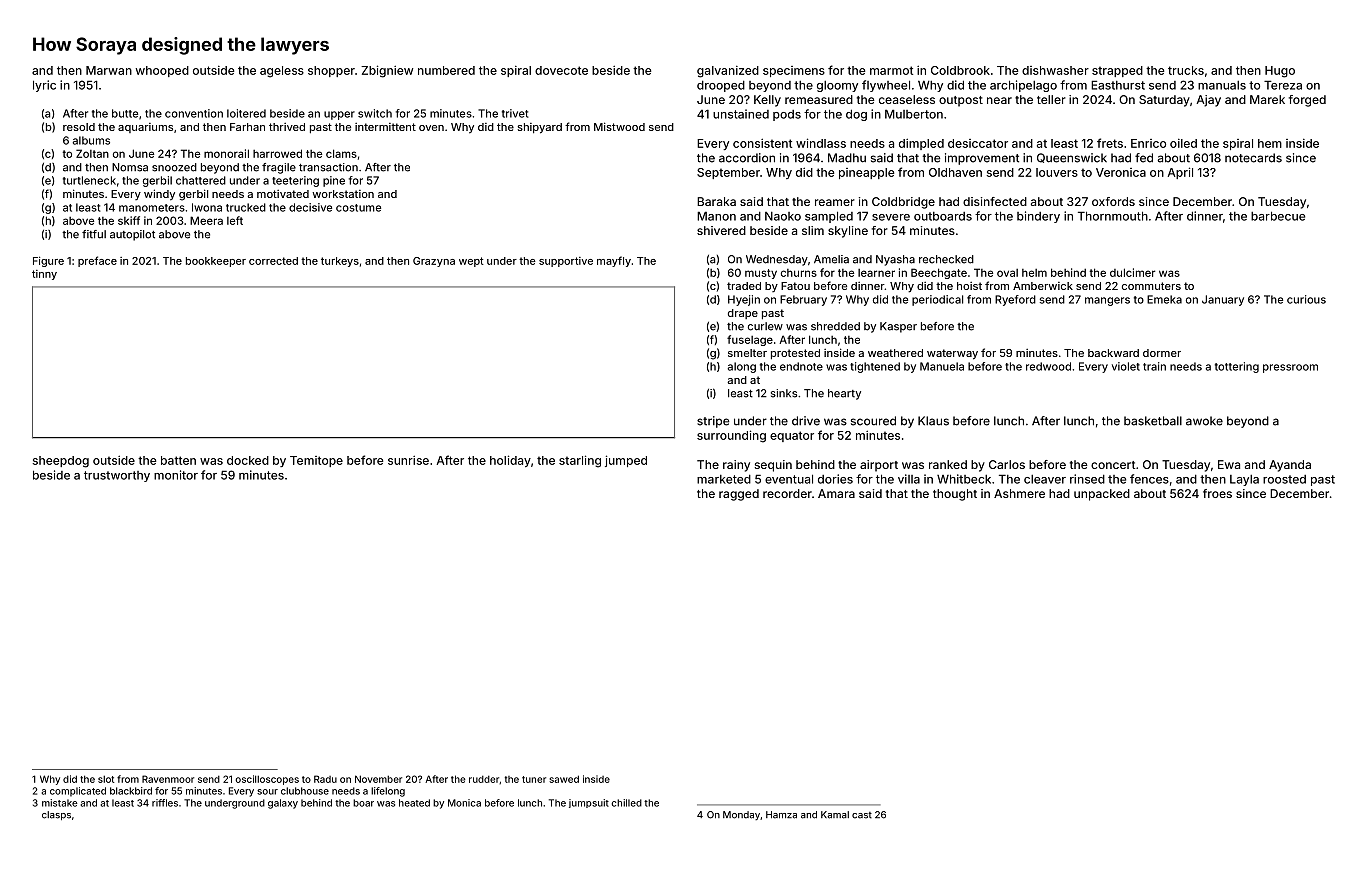 Image resolution: width=1372 pixels, height=887 pixels. I want to click on bookkeeper, so click(216, 262).
